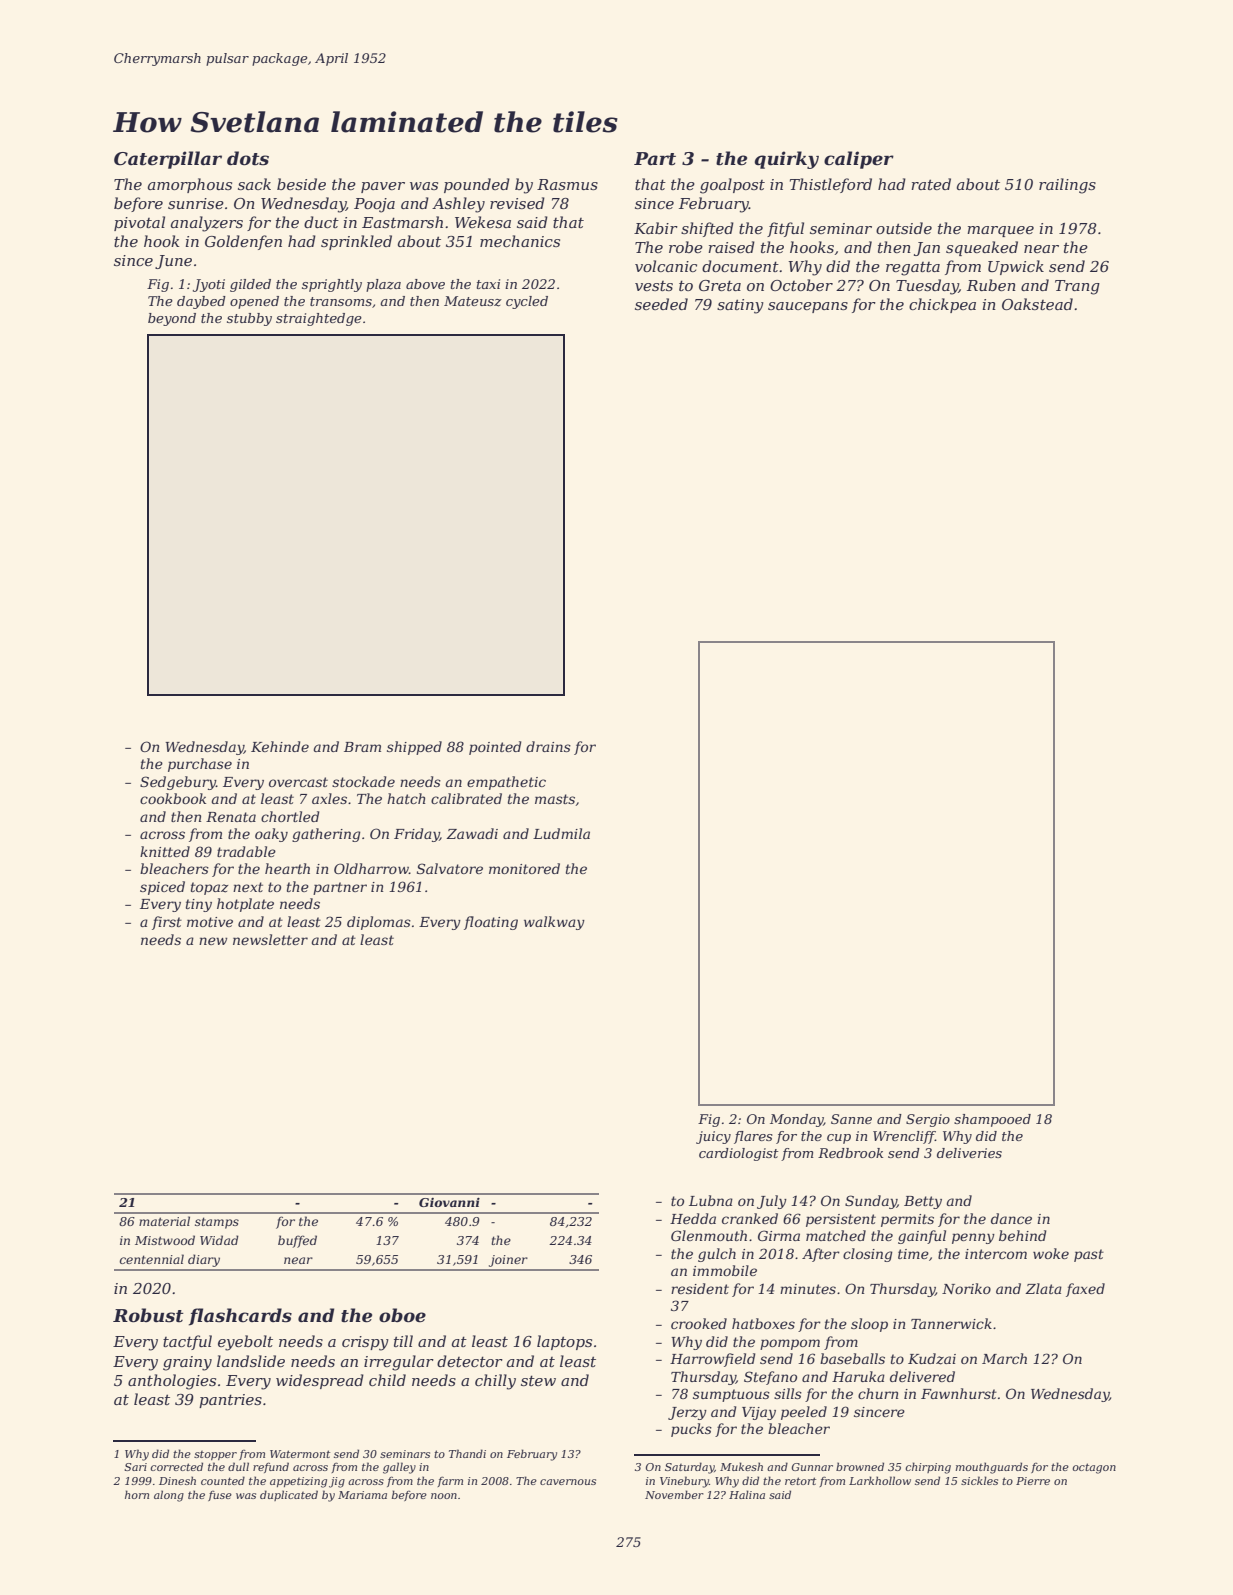 Image resolution: width=1233 pixels, height=1595 pixels. Describe the element at coordinates (172, 319) in the screenshot. I see `beyond` at that location.
